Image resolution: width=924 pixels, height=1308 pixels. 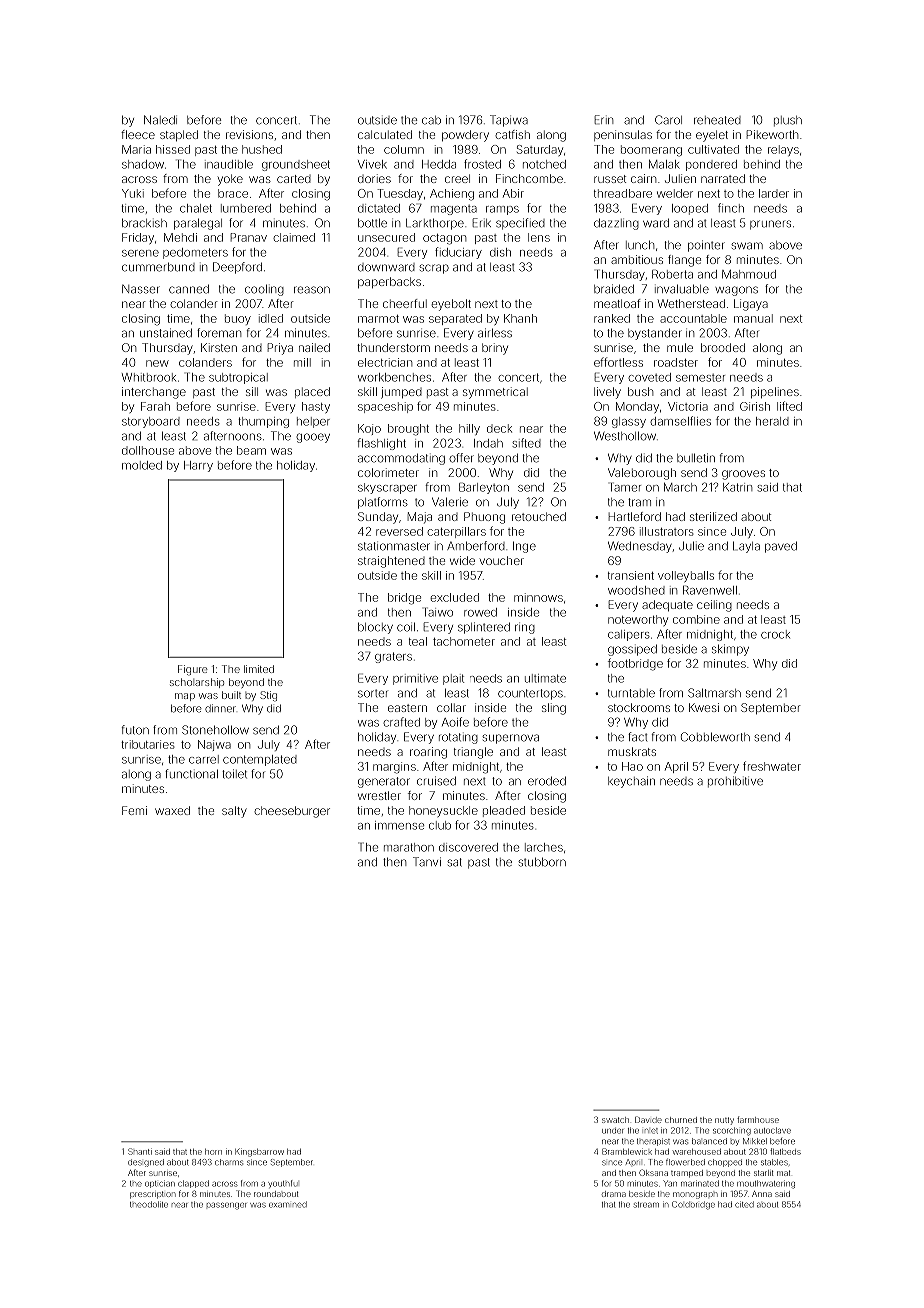 What do you see at coordinates (259, 669) in the image?
I see `limited` at bounding box center [259, 669].
